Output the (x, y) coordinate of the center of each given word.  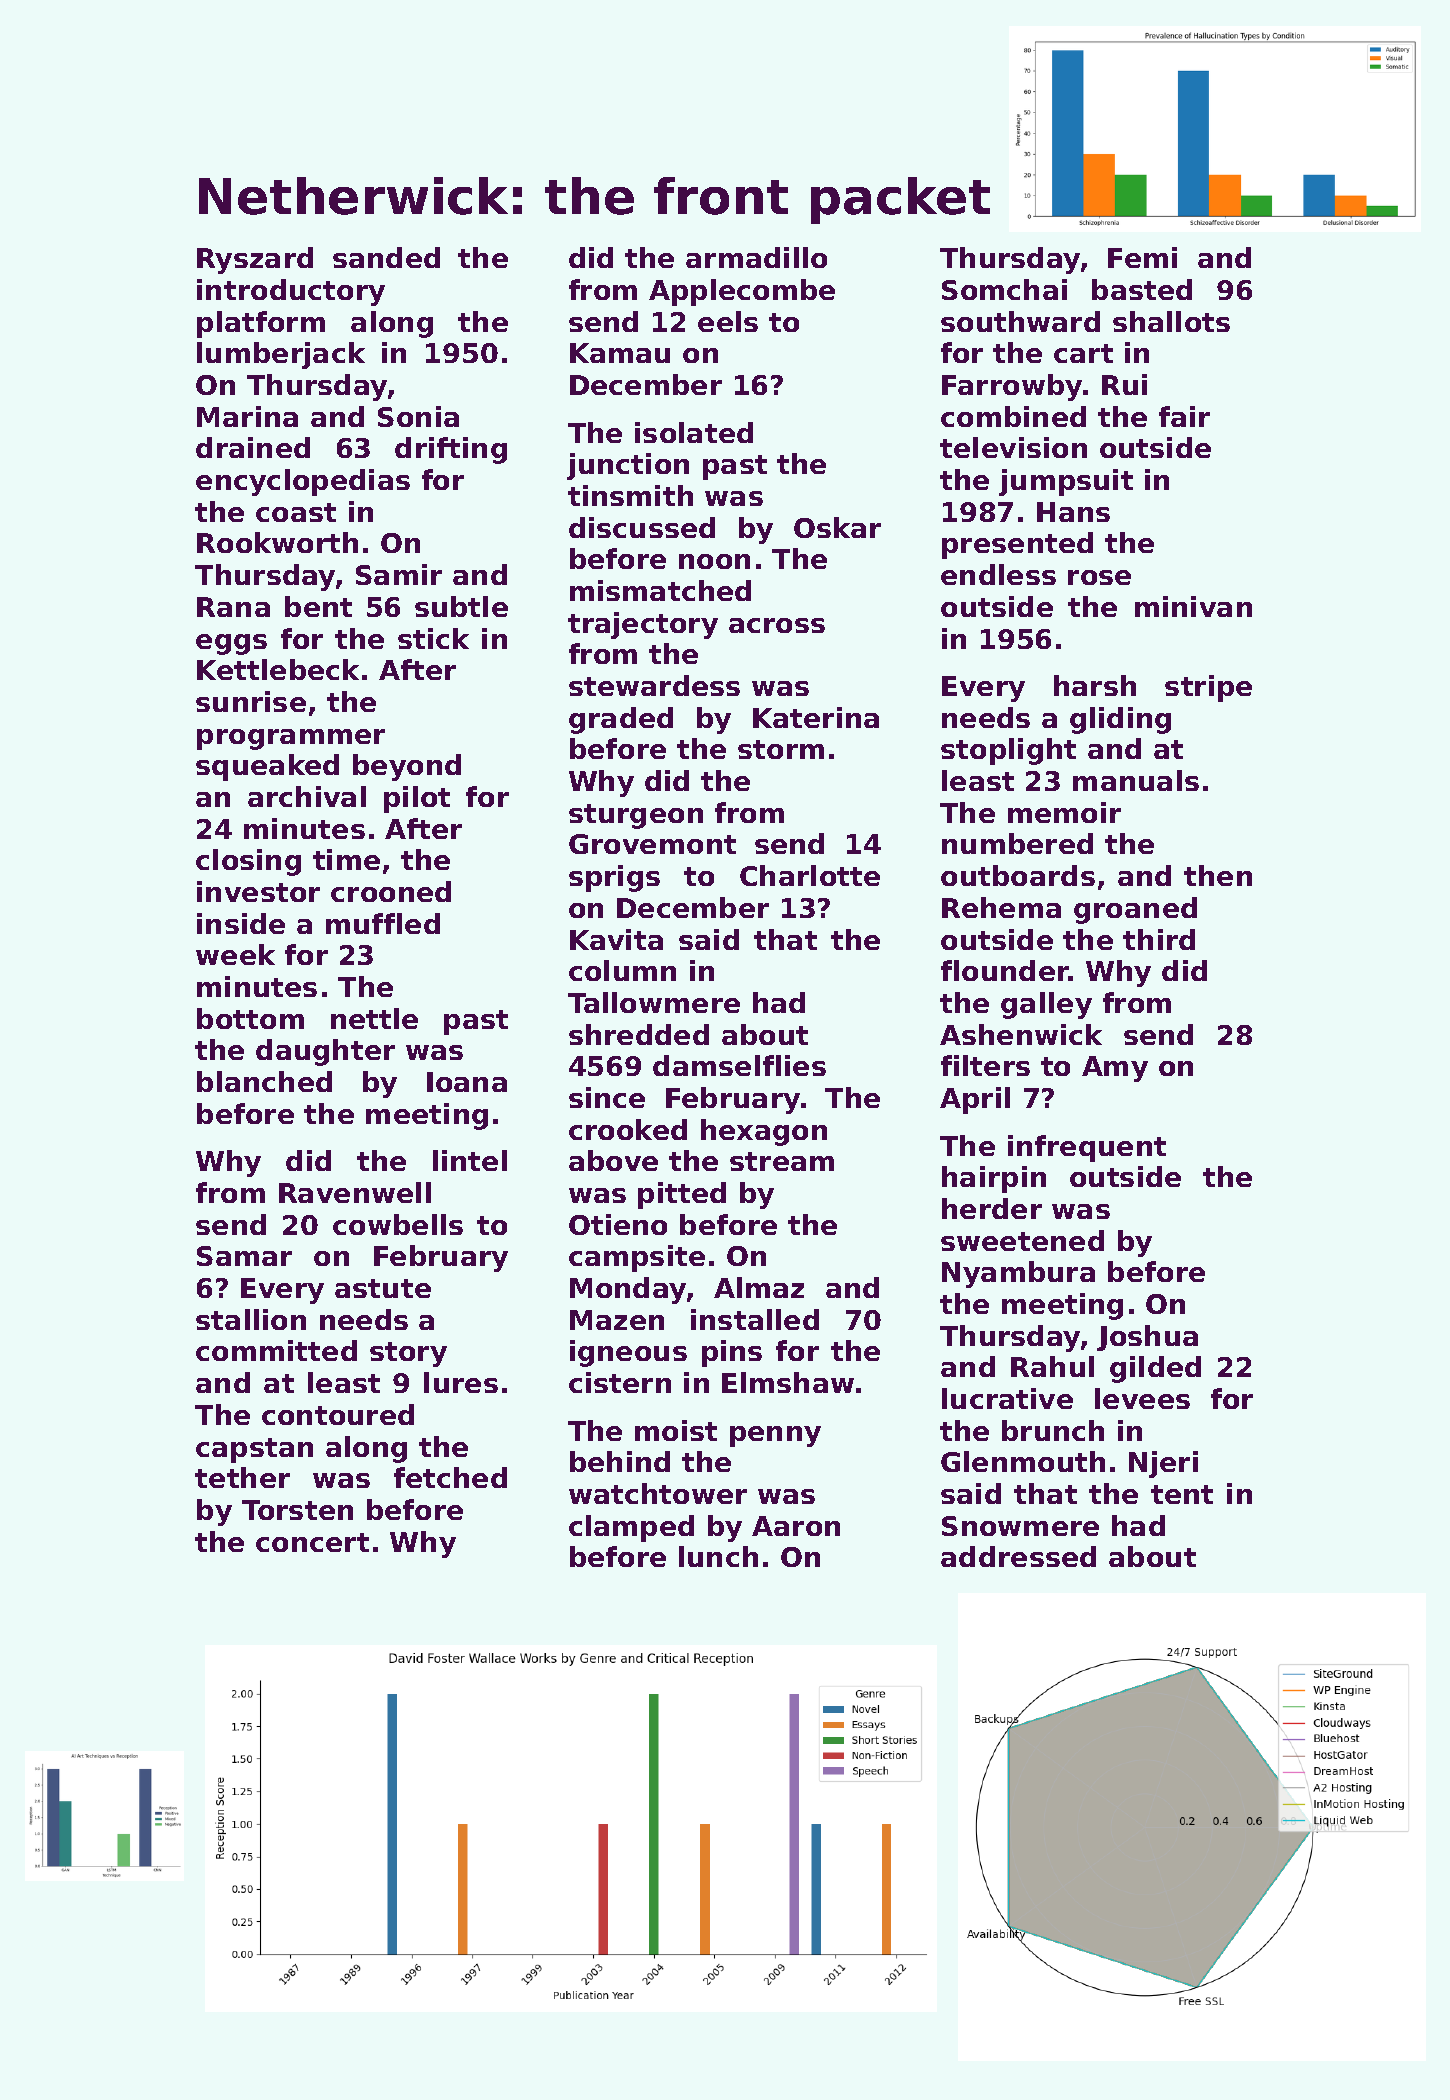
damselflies (739, 1065)
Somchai (1004, 289)
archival (307, 796)
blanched (264, 1081)
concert (312, 1542)
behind (620, 1461)
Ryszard (255, 260)
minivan (1193, 606)
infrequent (1087, 1148)
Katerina (816, 717)
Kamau (620, 353)
